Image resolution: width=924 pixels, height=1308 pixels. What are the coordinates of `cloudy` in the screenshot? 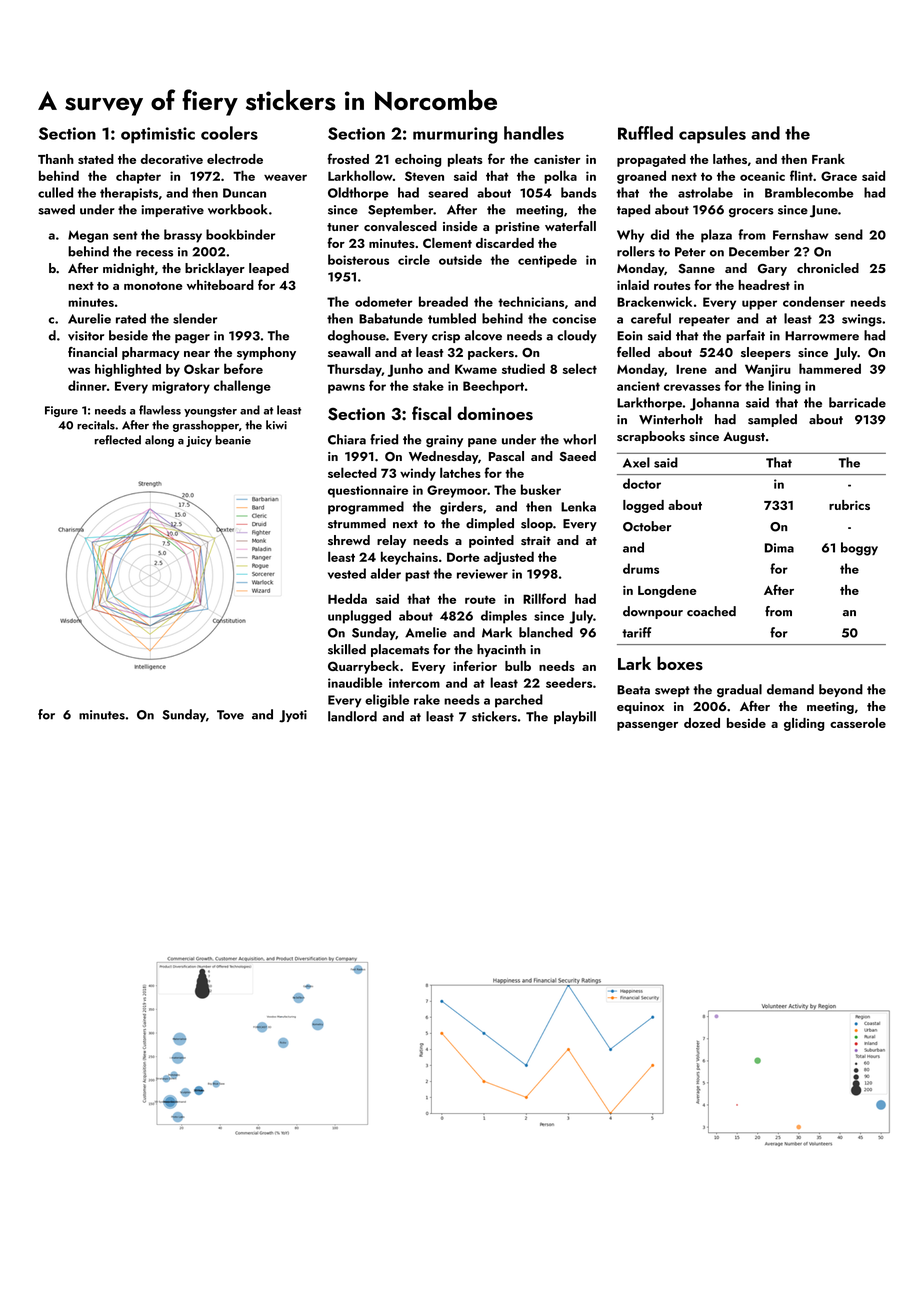 It's located at (577, 336).
